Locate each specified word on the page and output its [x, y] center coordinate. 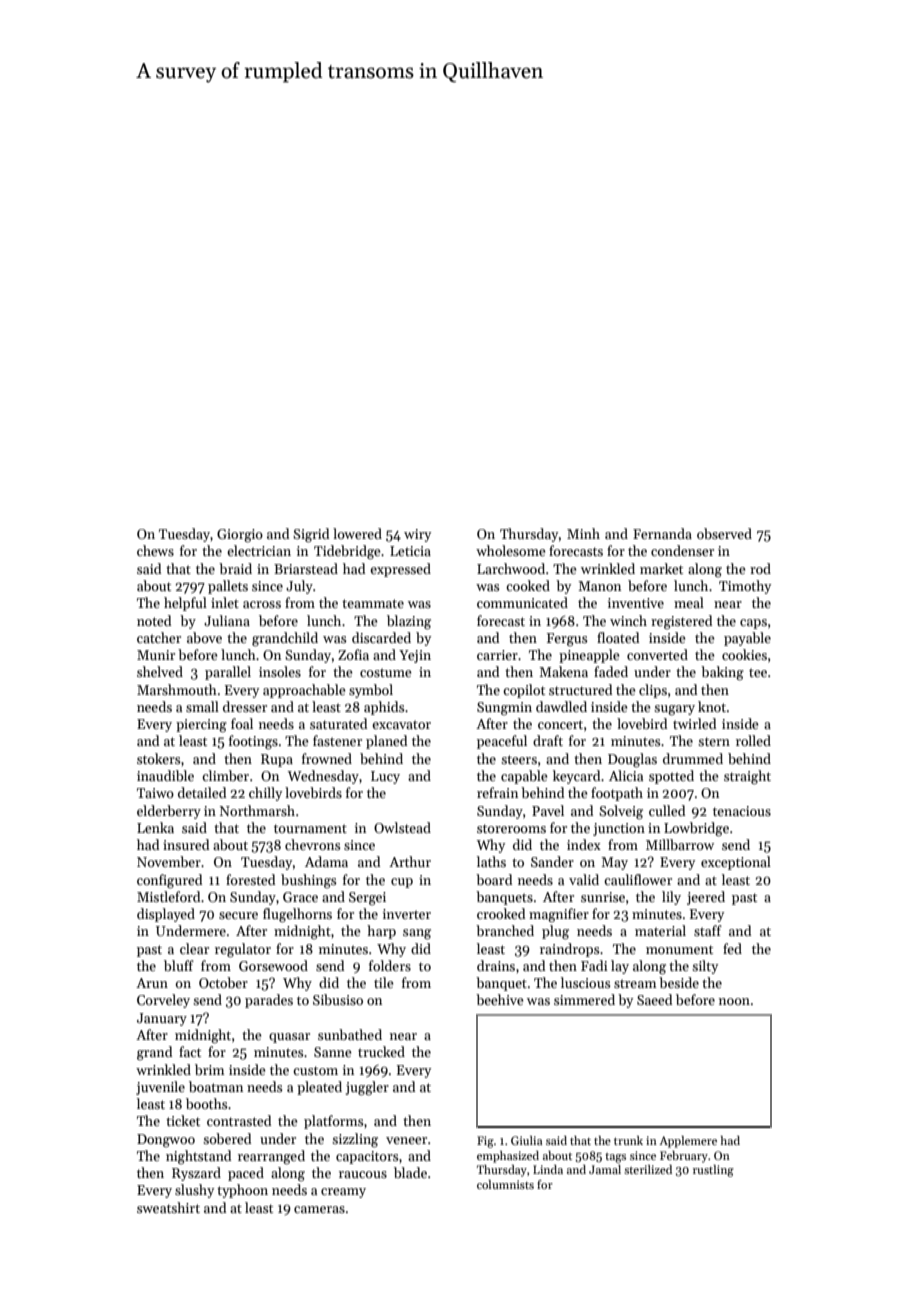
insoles [280, 671]
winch [628, 620]
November [169, 861]
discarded [381, 637]
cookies [744, 654]
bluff [179, 965]
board [494, 879]
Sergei [367, 898]
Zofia [353, 654]
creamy [343, 1193]
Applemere [688, 1142]
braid [235, 568]
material [660, 930]
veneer [406, 1140]
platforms [333, 1122]
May [614, 863]
